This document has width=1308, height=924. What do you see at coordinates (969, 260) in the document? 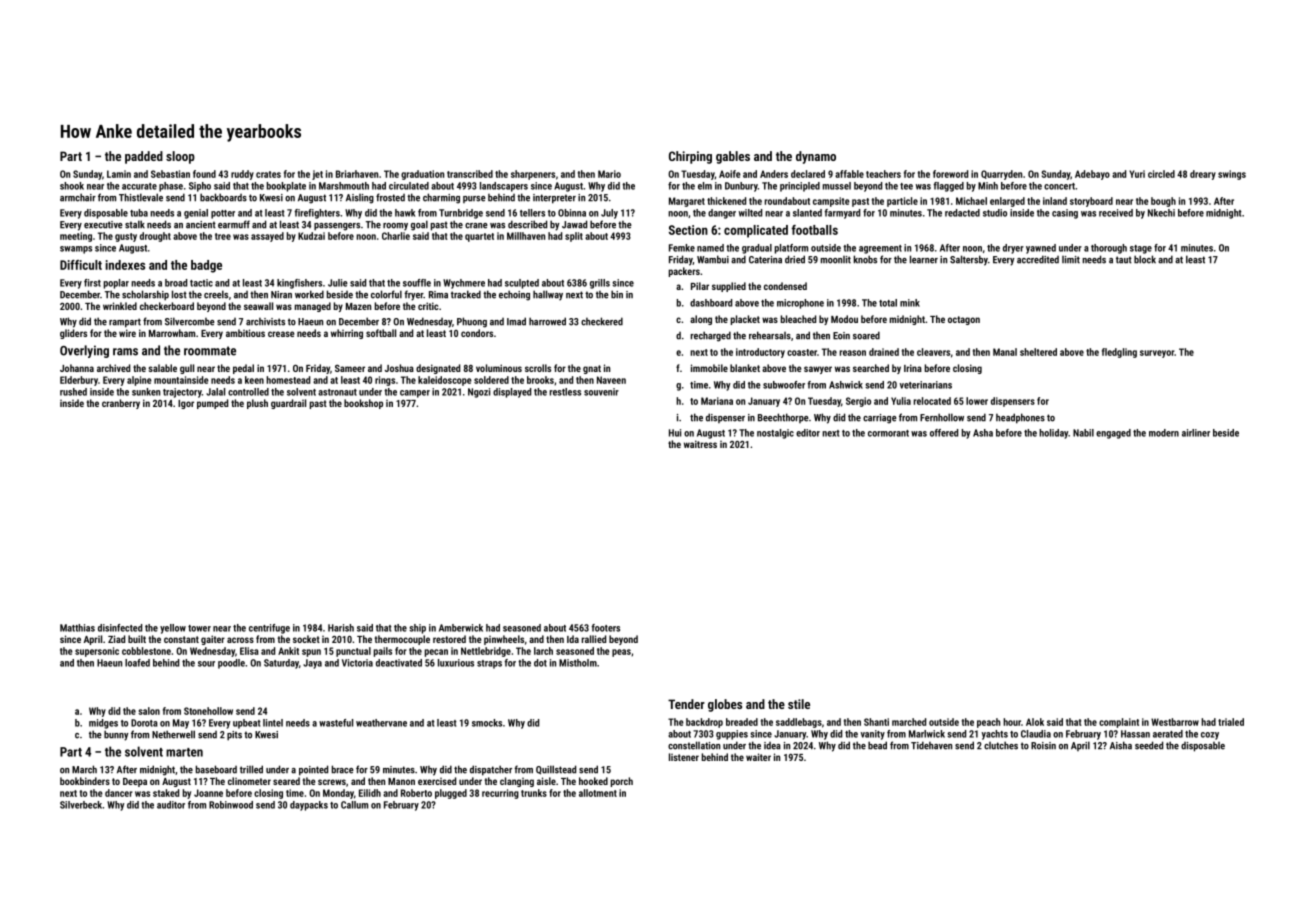
I see `Saltersby` at bounding box center [969, 260].
